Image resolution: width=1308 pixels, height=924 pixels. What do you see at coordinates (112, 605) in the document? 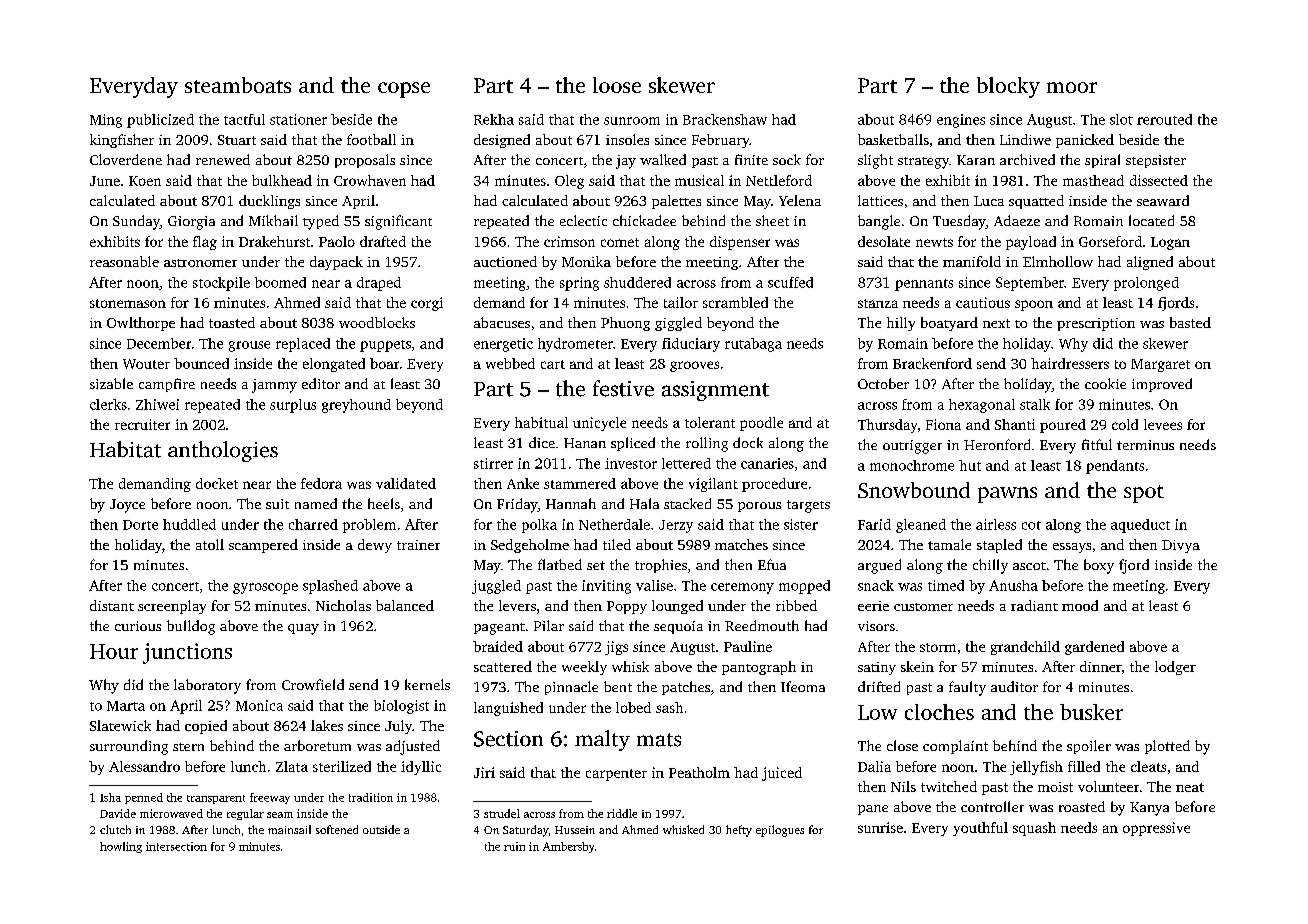
I see `distant` at bounding box center [112, 605].
